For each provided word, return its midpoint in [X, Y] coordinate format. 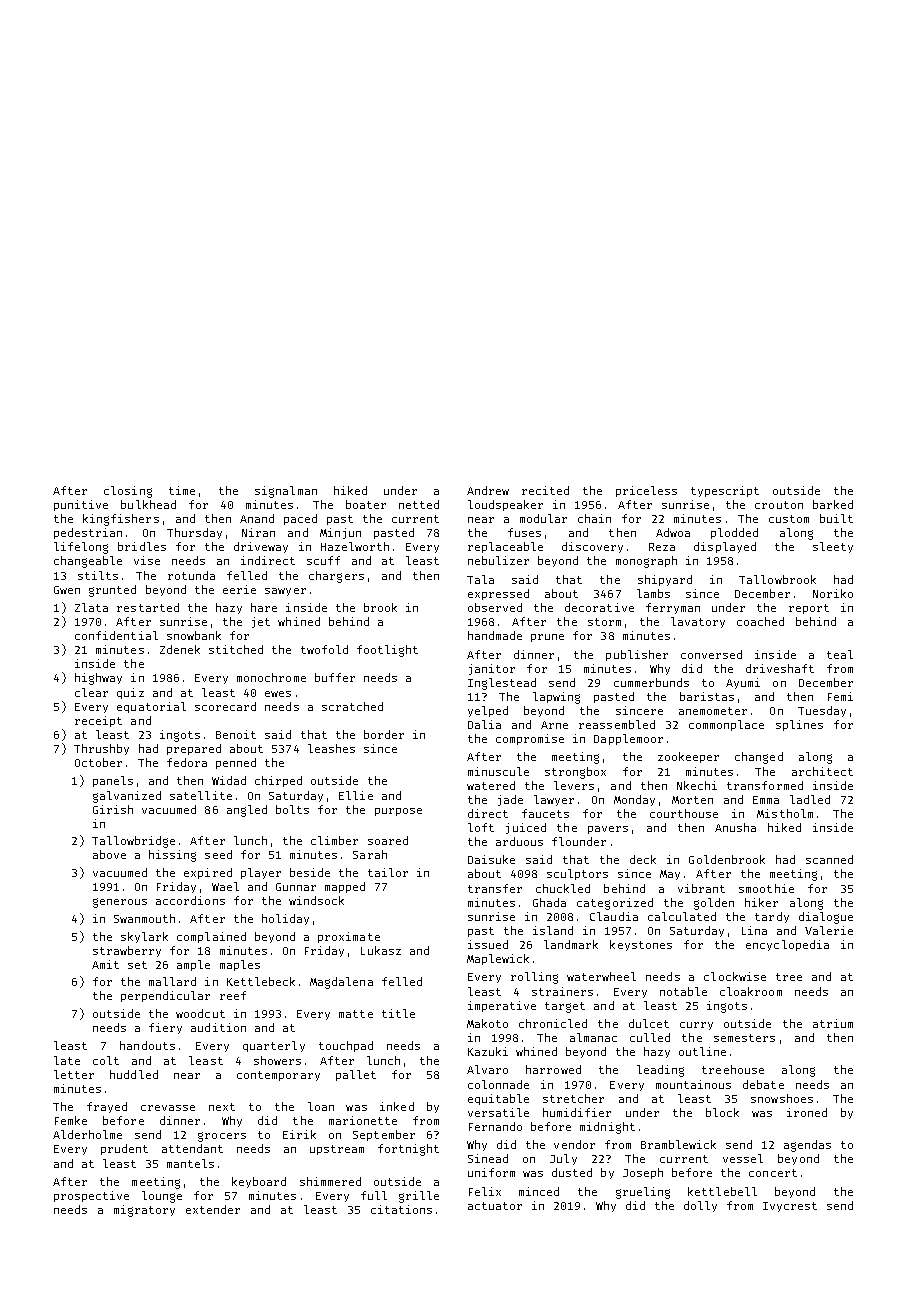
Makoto [487, 1023]
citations [401, 1209]
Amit [105, 964]
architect [822, 771]
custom [789, 519]
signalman [286, 492]
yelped [488, 711]
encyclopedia [787, 945]
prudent [124, 1149]
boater [366, 504]
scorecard [225, 706]
